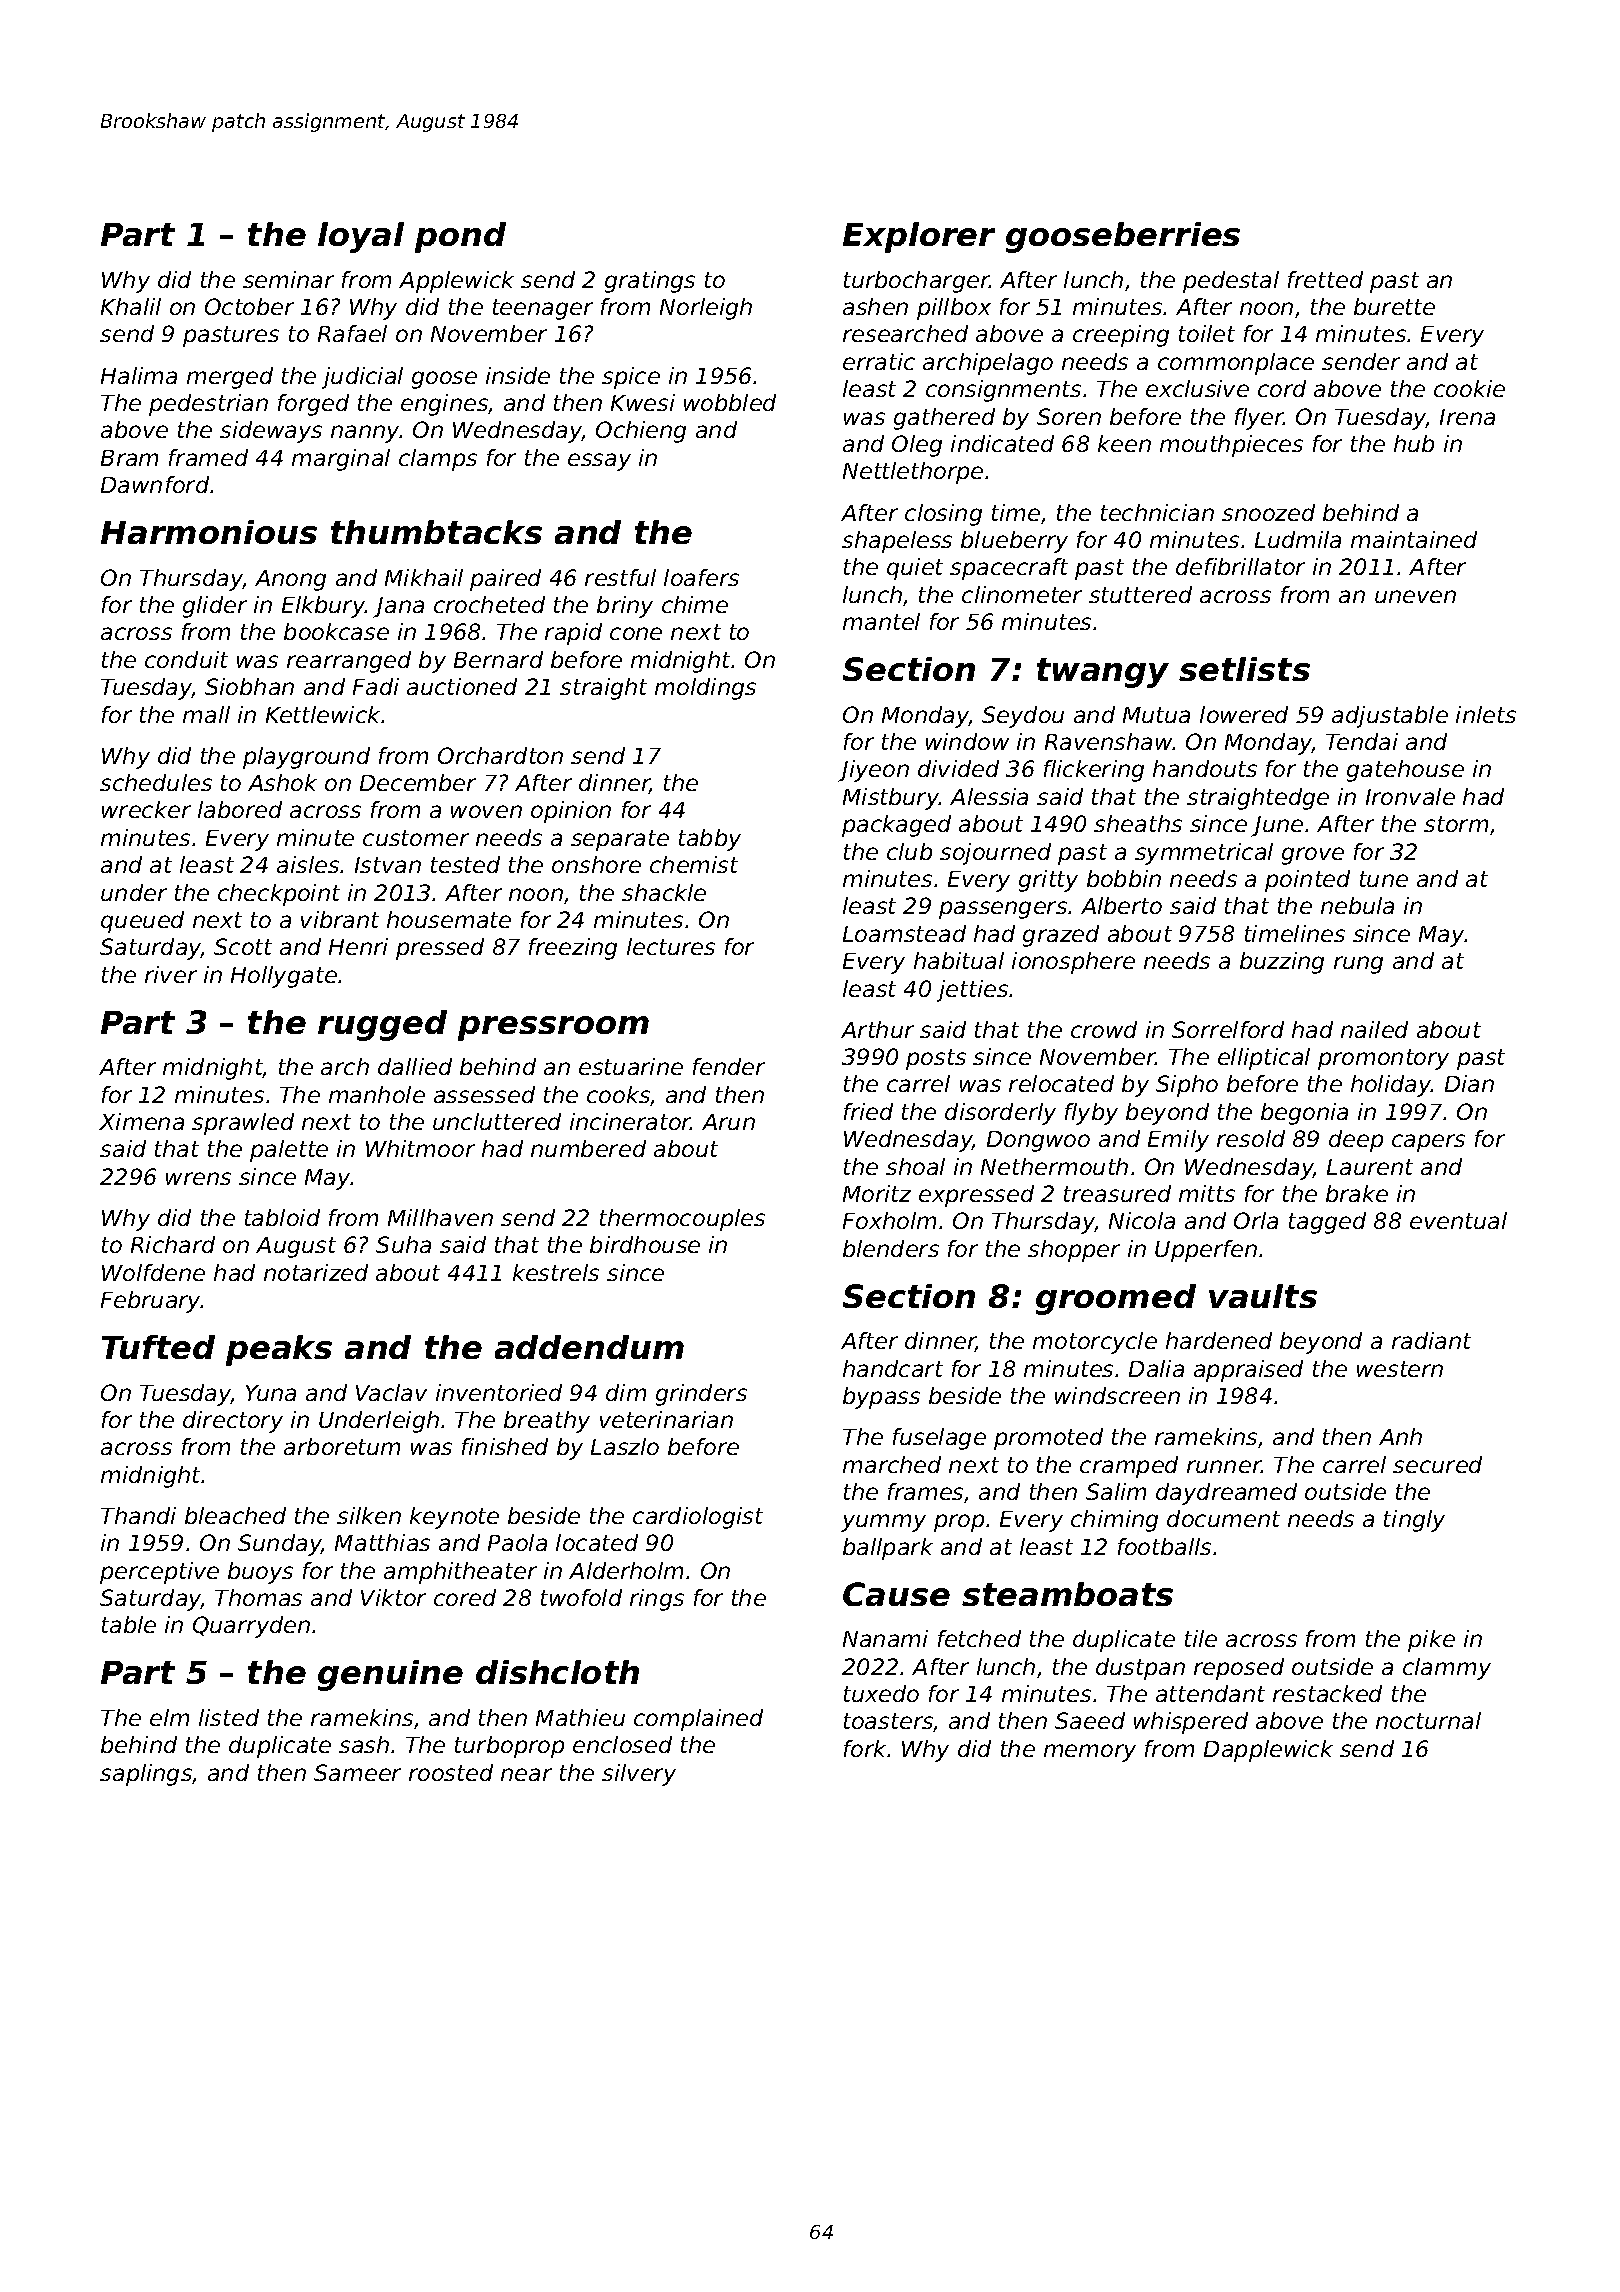 The image size is (1620, 2292). Describe the element at coordinates (1201, 1638) in the screenshot. I see `tile` at that location.
